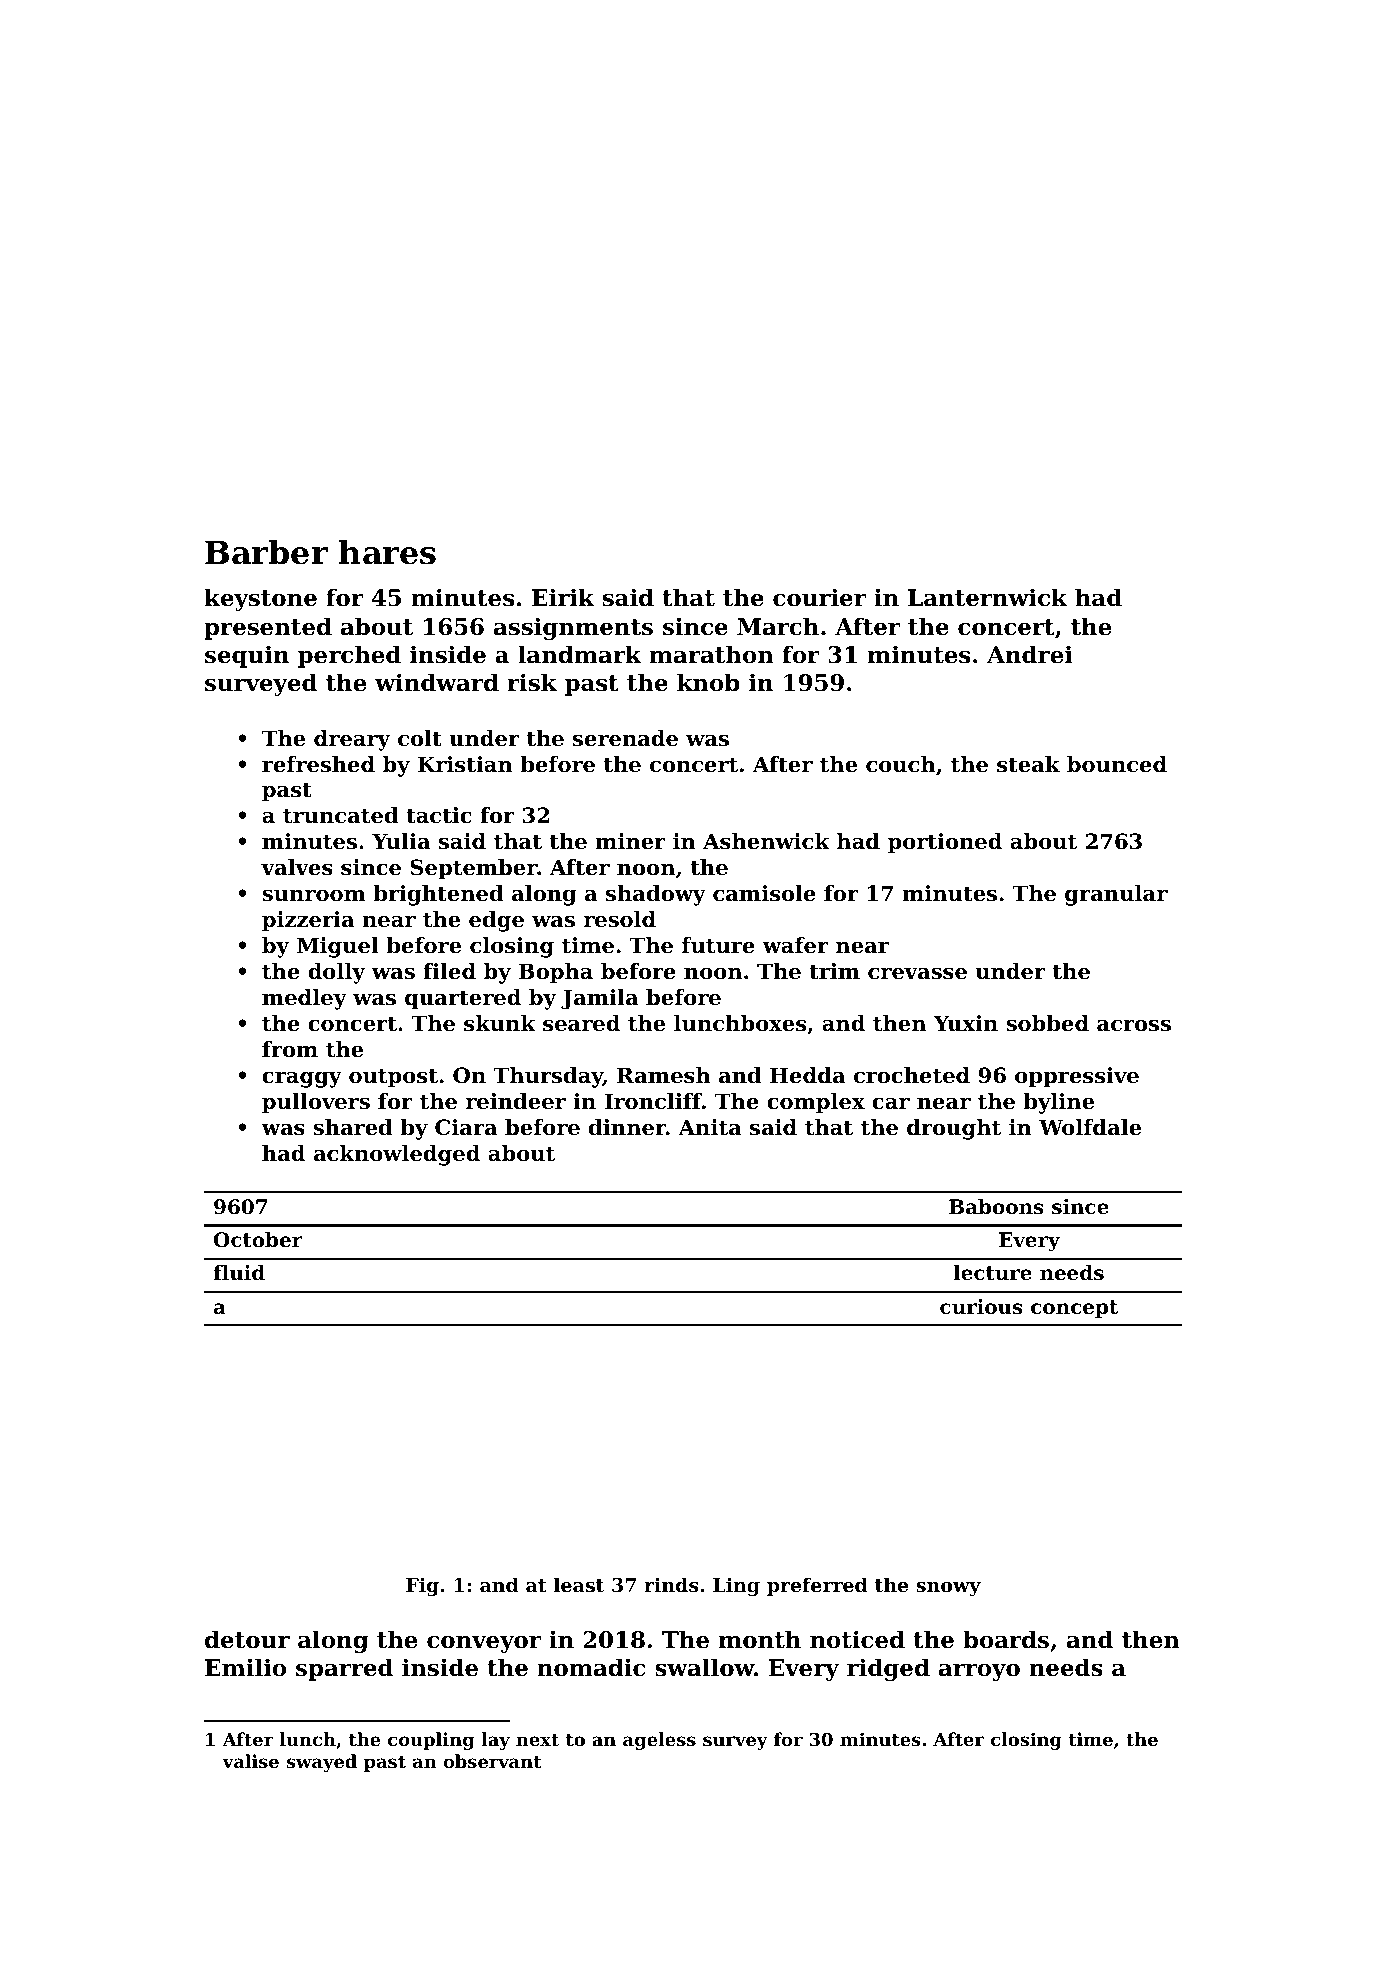  What do you see at coordinates (987, 597) in the image?
I see `Lanternwick` at bounding box center [987, 597].
